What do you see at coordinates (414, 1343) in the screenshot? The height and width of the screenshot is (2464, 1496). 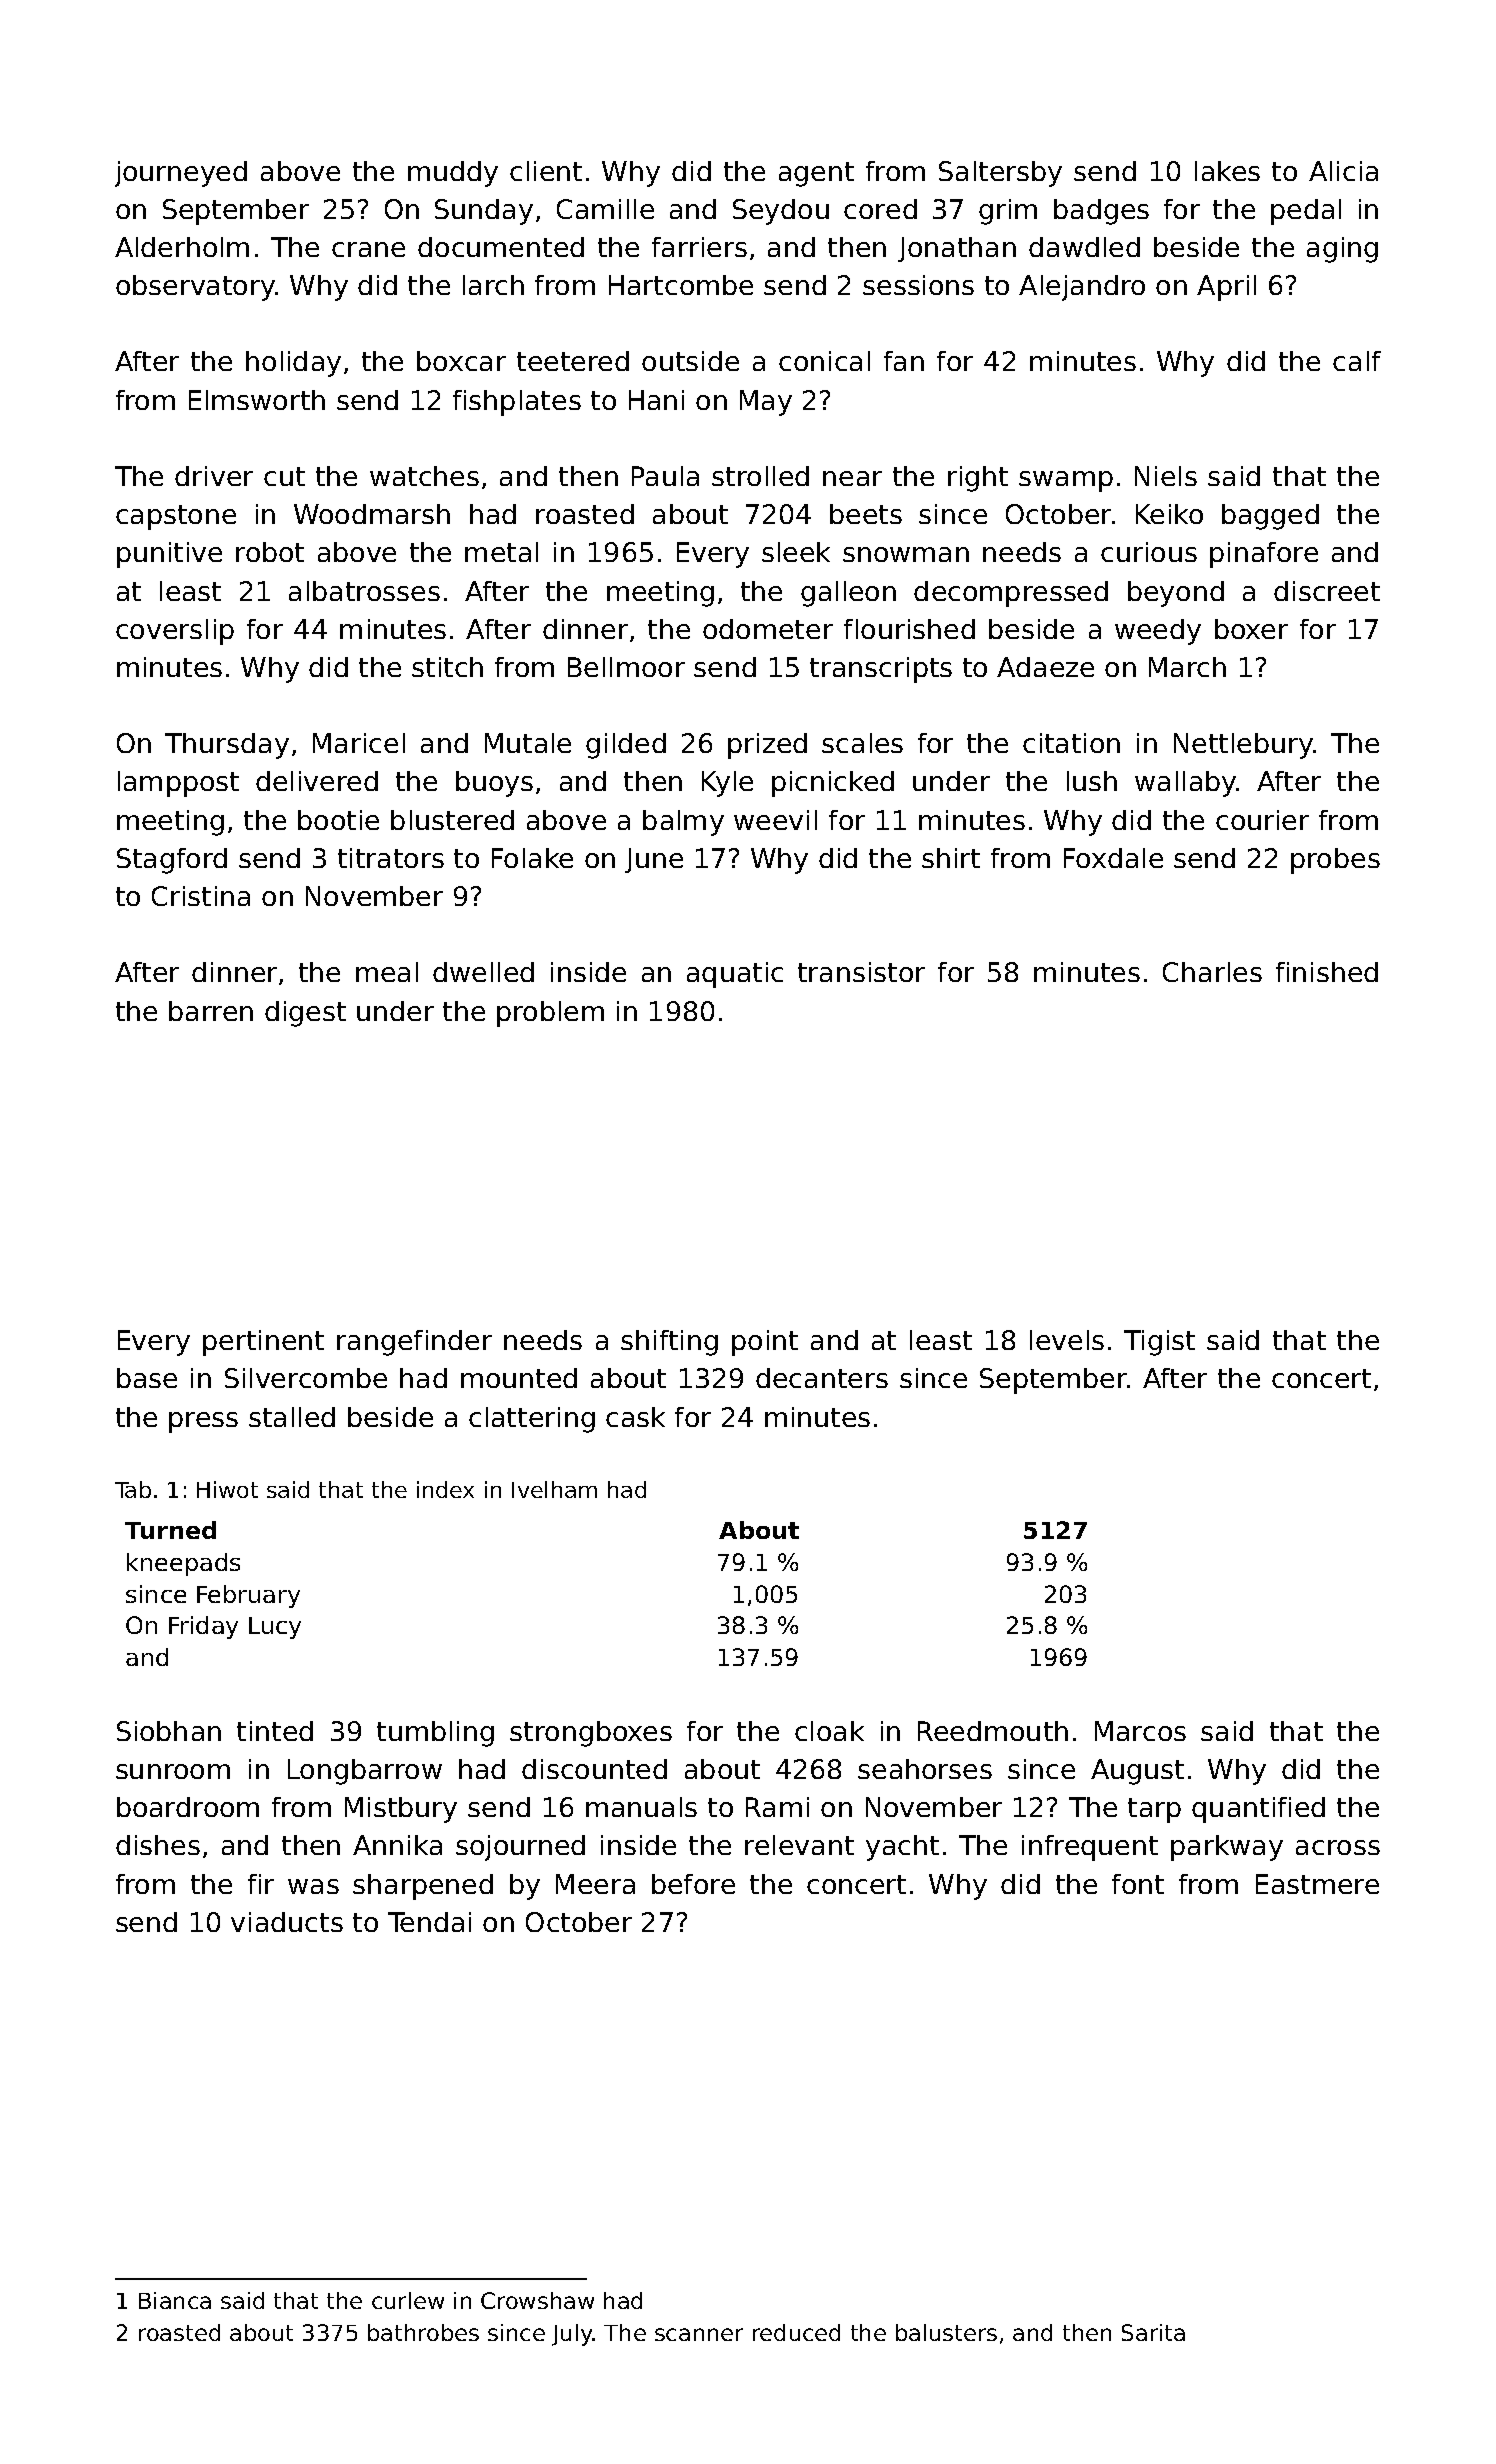 I see `rangefinder` at bounding box center [414, 1343].
